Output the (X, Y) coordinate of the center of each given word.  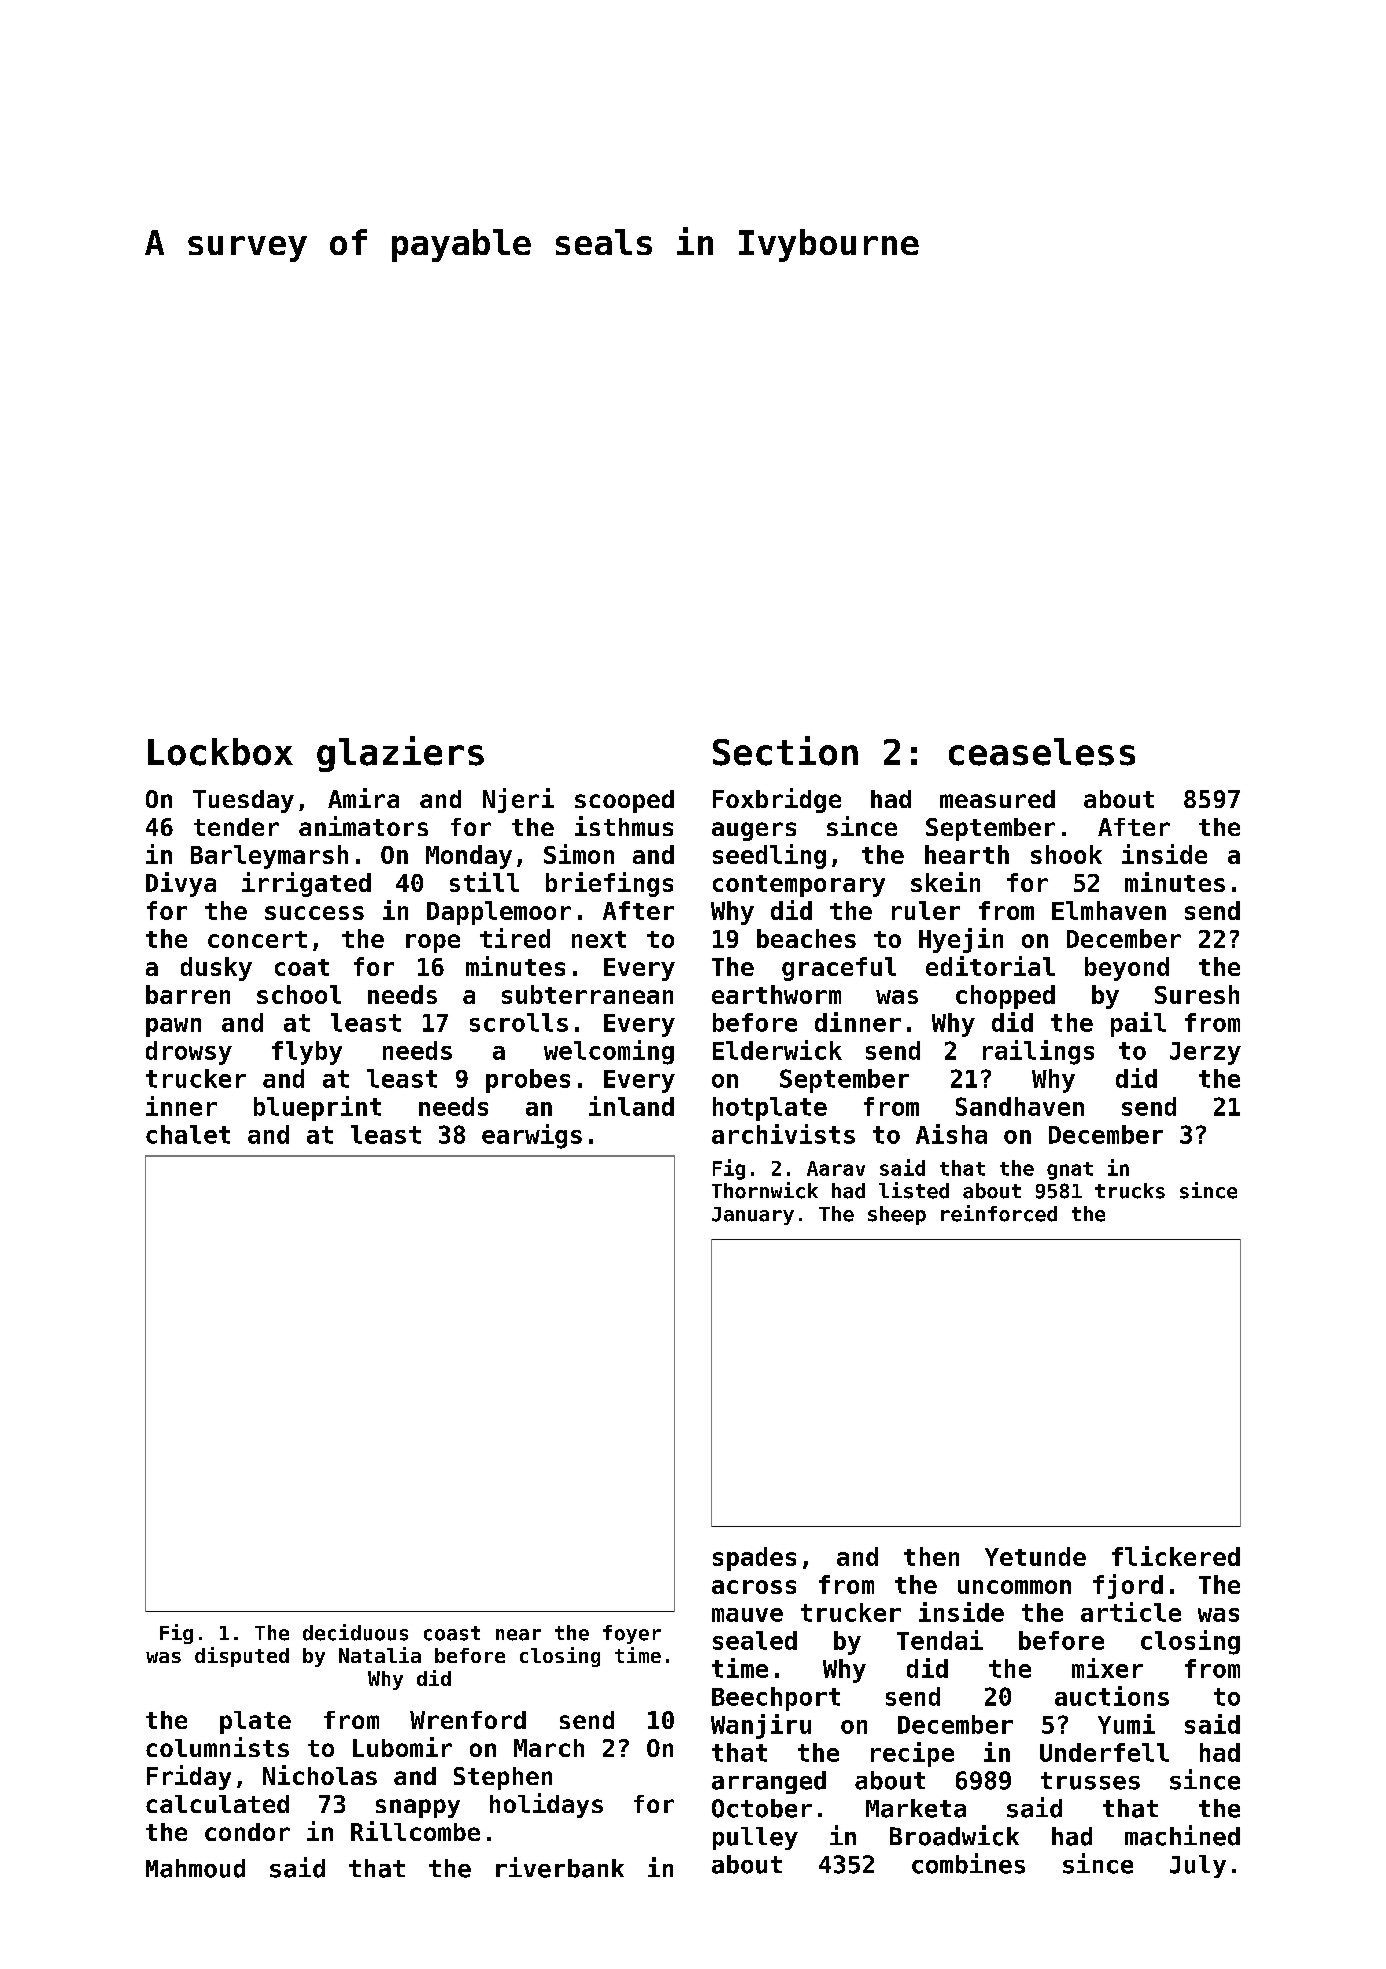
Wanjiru (761, 1726)
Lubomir (402, 1747)
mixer (1107, 1668)
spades (754, 1559)
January (753, 1216)
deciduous (355, 1632)
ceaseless (1042, 752)
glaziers (400, 754)
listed (914, 1190)
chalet (188, 1134)
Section (785, 751)
